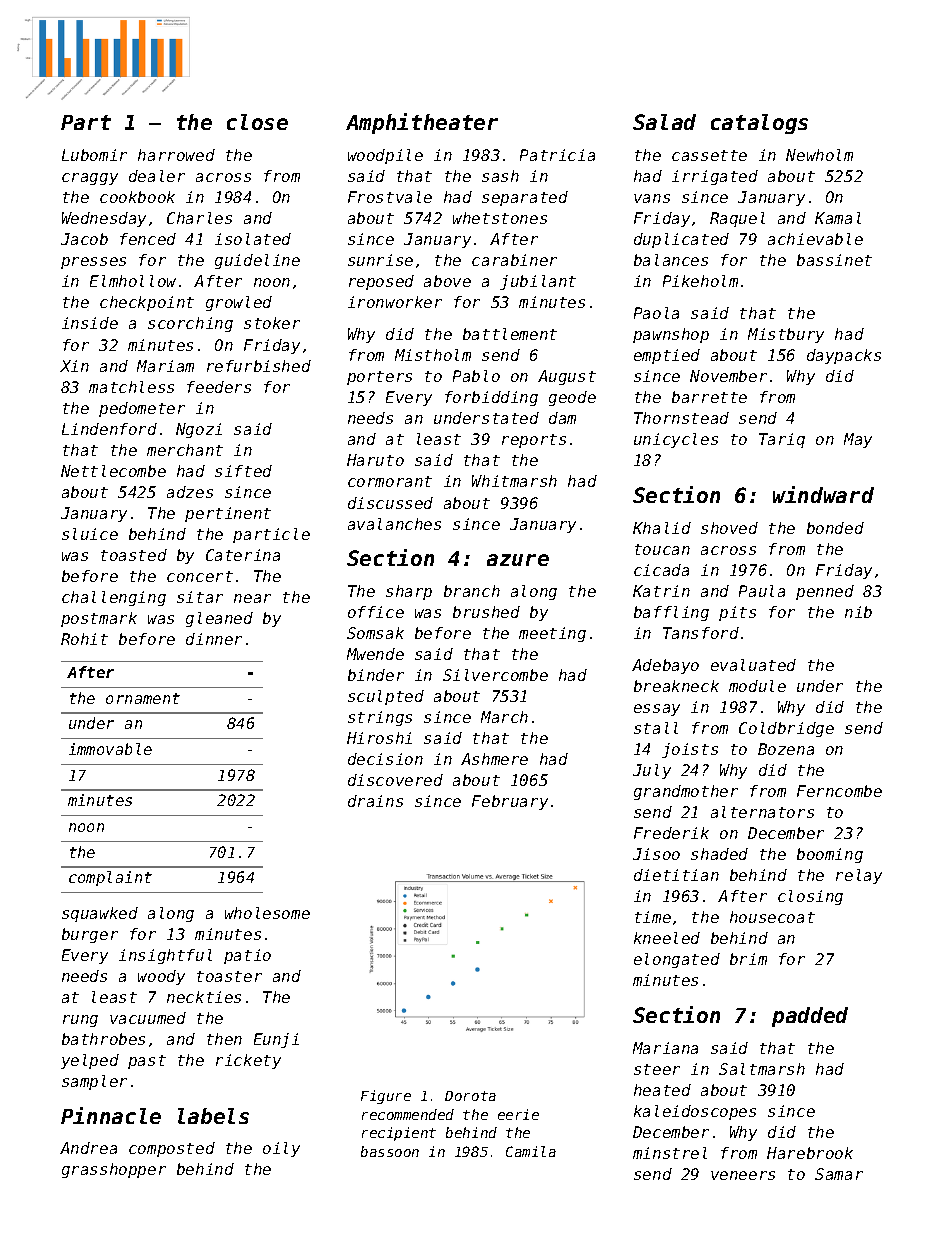  I want to click on Lubomir, so click(94, 155).
